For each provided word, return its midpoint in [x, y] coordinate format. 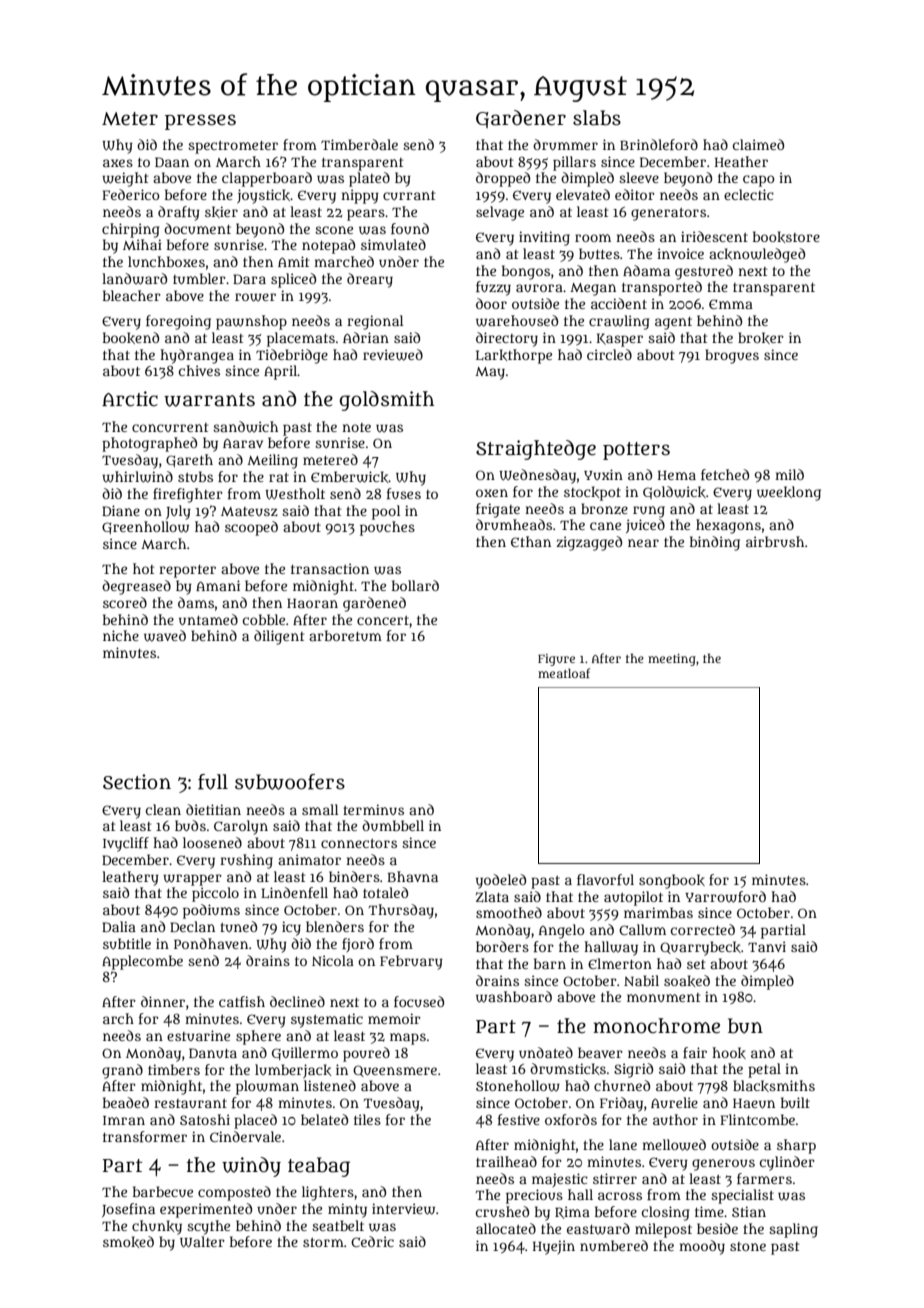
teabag [319, 1167]
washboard [514, 997]
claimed [758, 144]
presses [200, 122]
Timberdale [359, 144]
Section [137, 782]
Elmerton [620, 963]
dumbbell [393, 825]
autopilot [633, 898]
